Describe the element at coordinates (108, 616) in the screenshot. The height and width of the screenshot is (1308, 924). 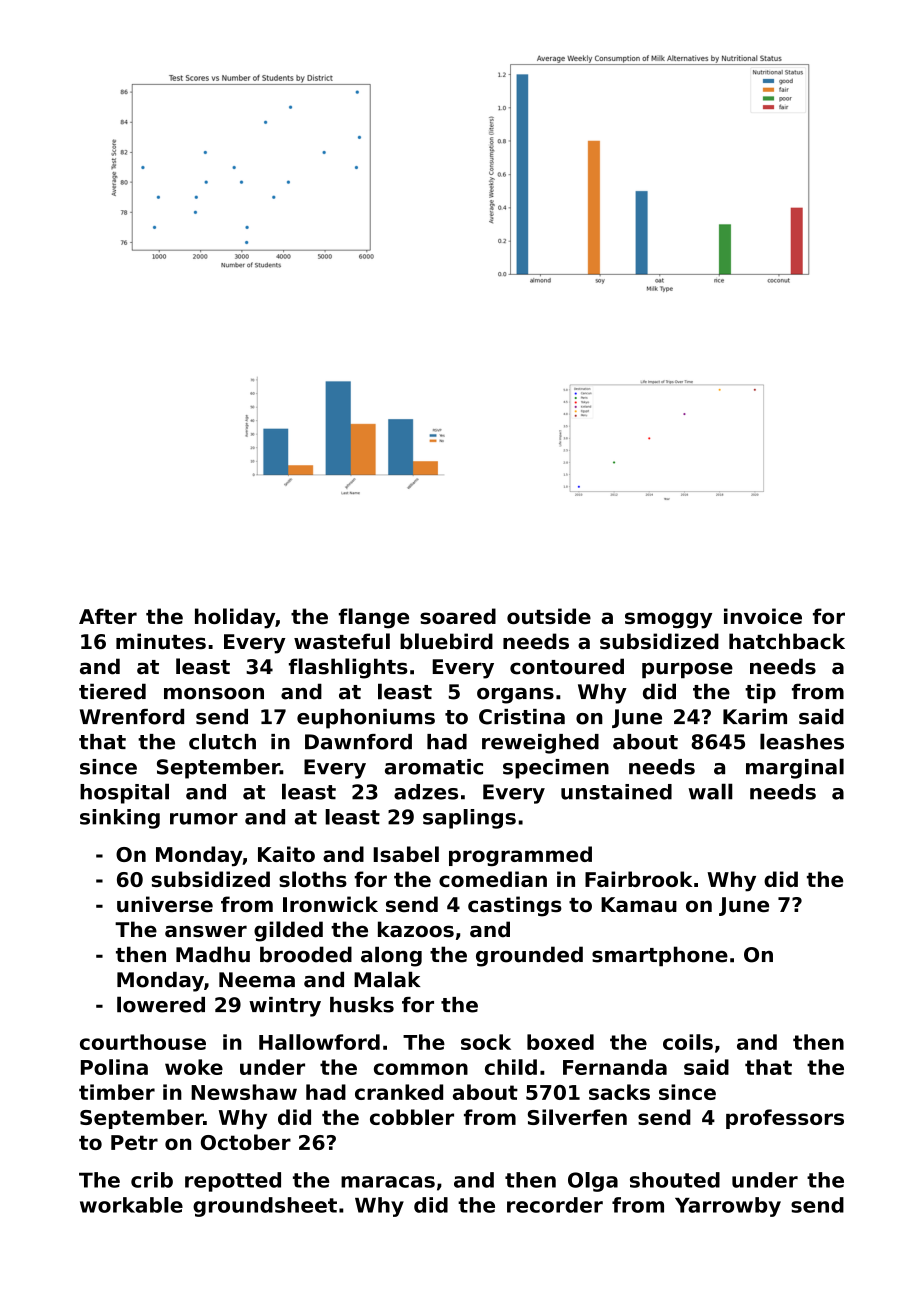
I see `After` at that location.
